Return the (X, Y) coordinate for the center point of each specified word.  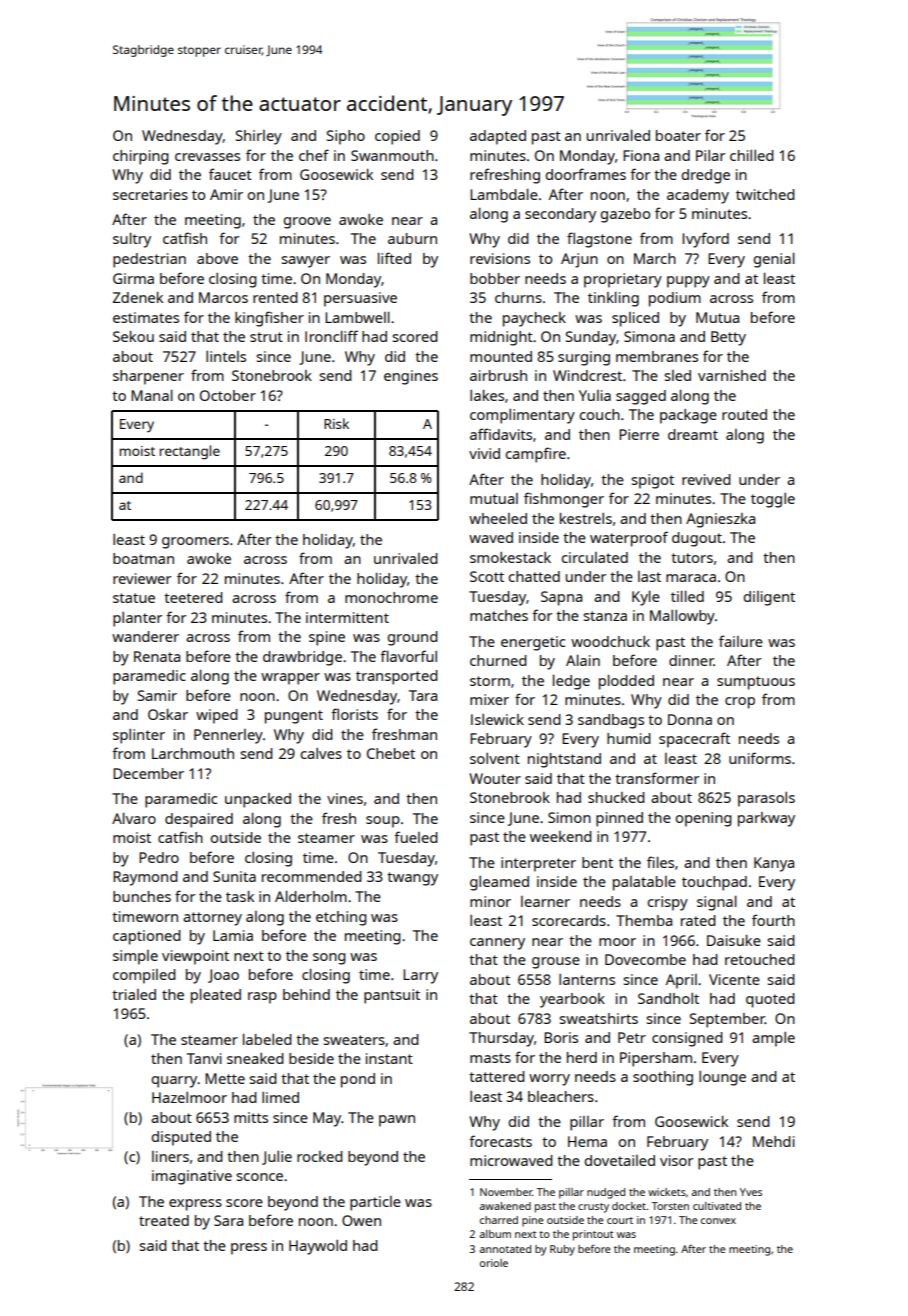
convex (718, 1221)
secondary (560, 215)
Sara (228, 1220)
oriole (494, 1263)
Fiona (641, 155)
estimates (146, 317)
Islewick (497, 719)
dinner (691, 660)
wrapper (290, 679)
